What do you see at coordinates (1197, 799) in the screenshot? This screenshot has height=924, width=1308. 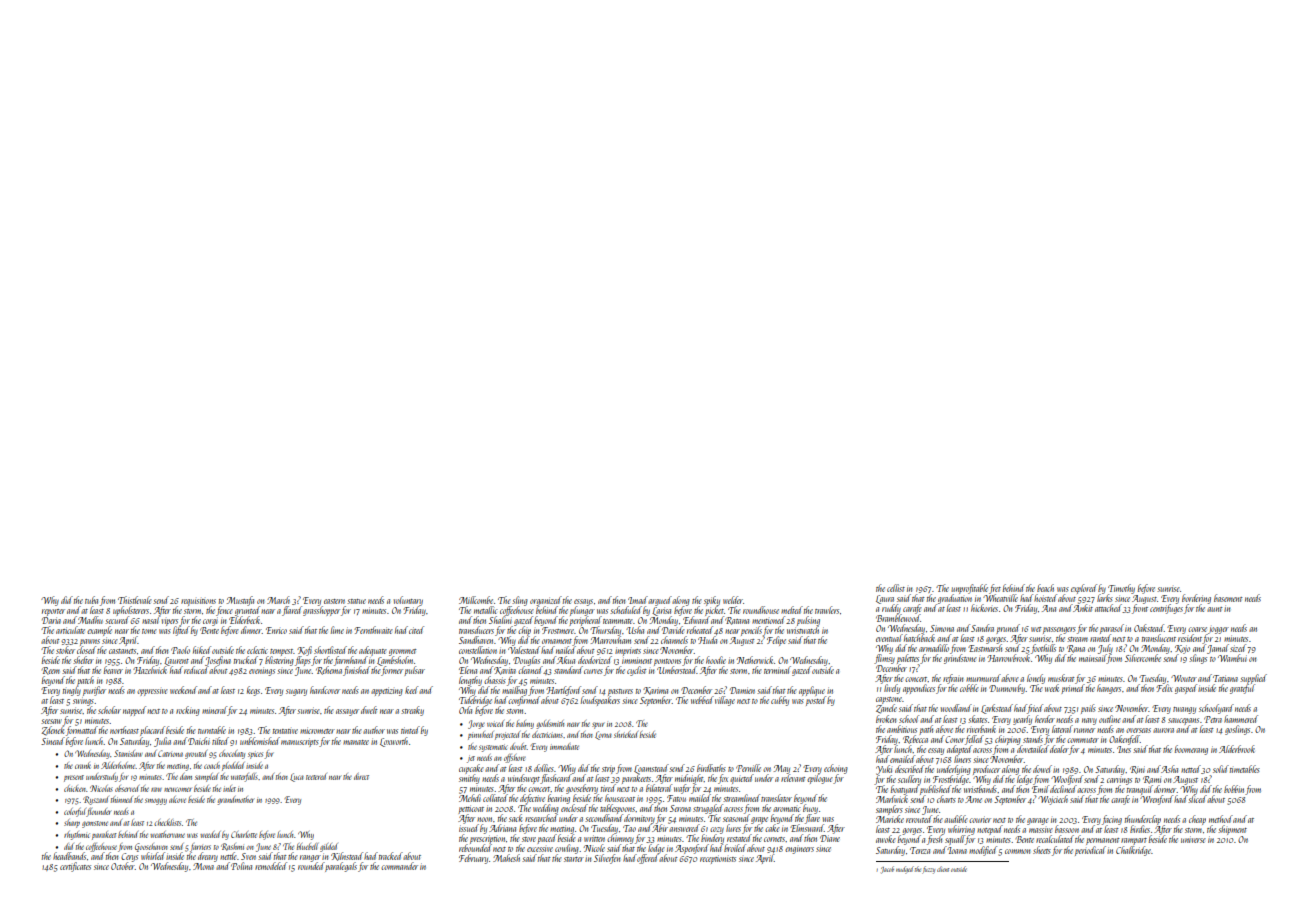 I see `sliced` at bounding box center [1197, 799].
